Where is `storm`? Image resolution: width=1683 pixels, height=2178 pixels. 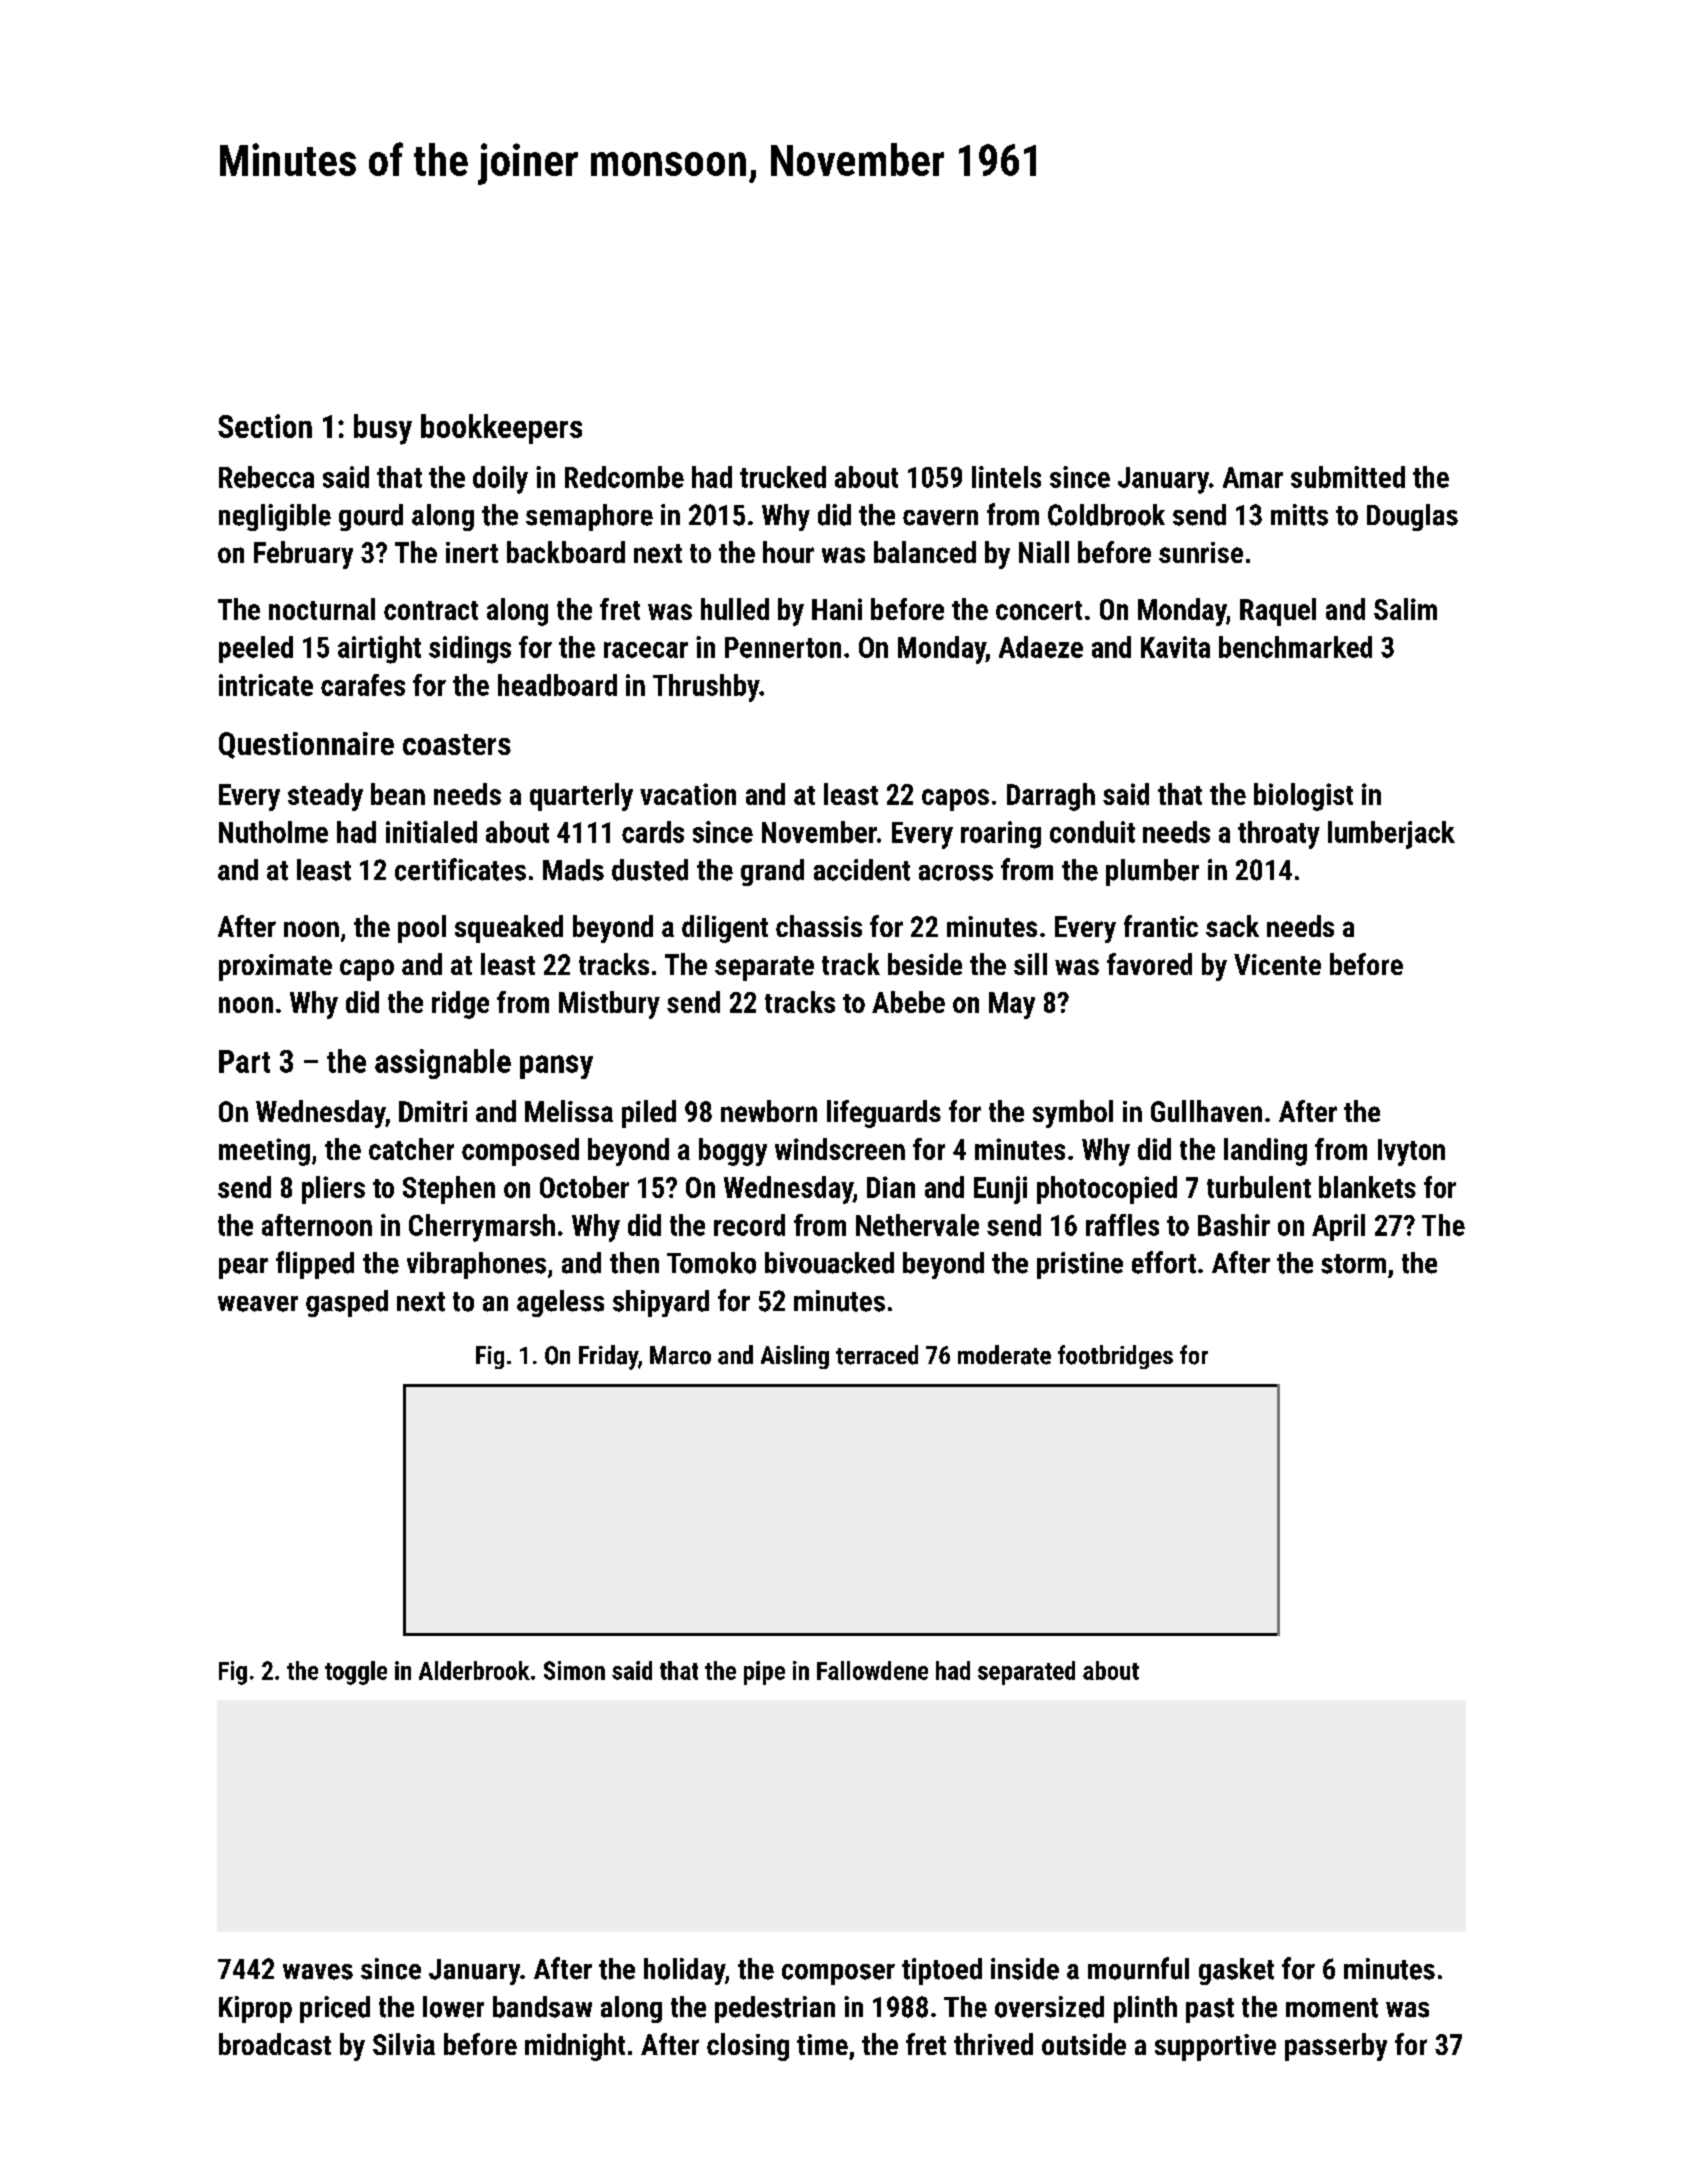
storm is located at coordinates (1353, 1264).
